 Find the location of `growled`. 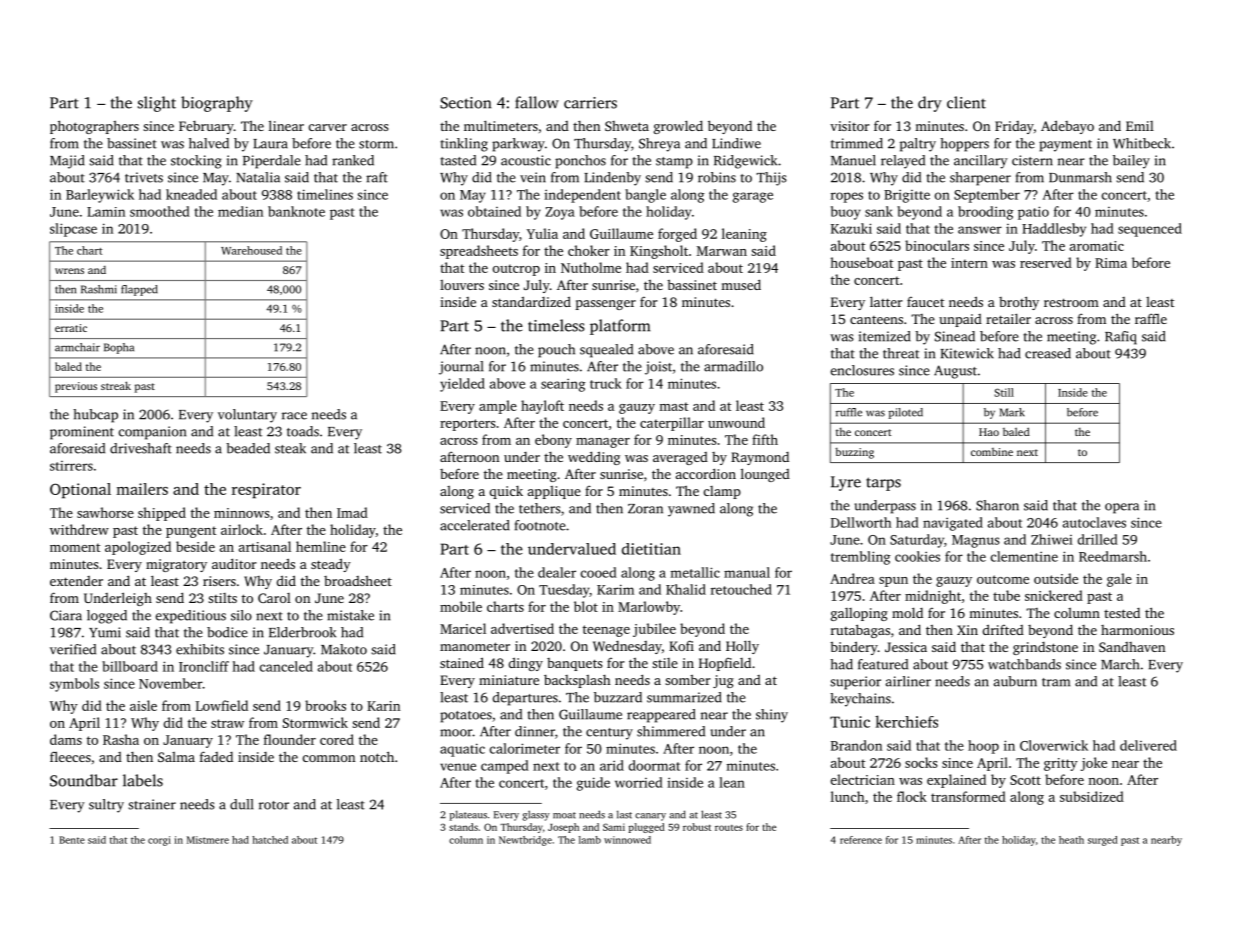

growled is located at coordinates (678, 127).
